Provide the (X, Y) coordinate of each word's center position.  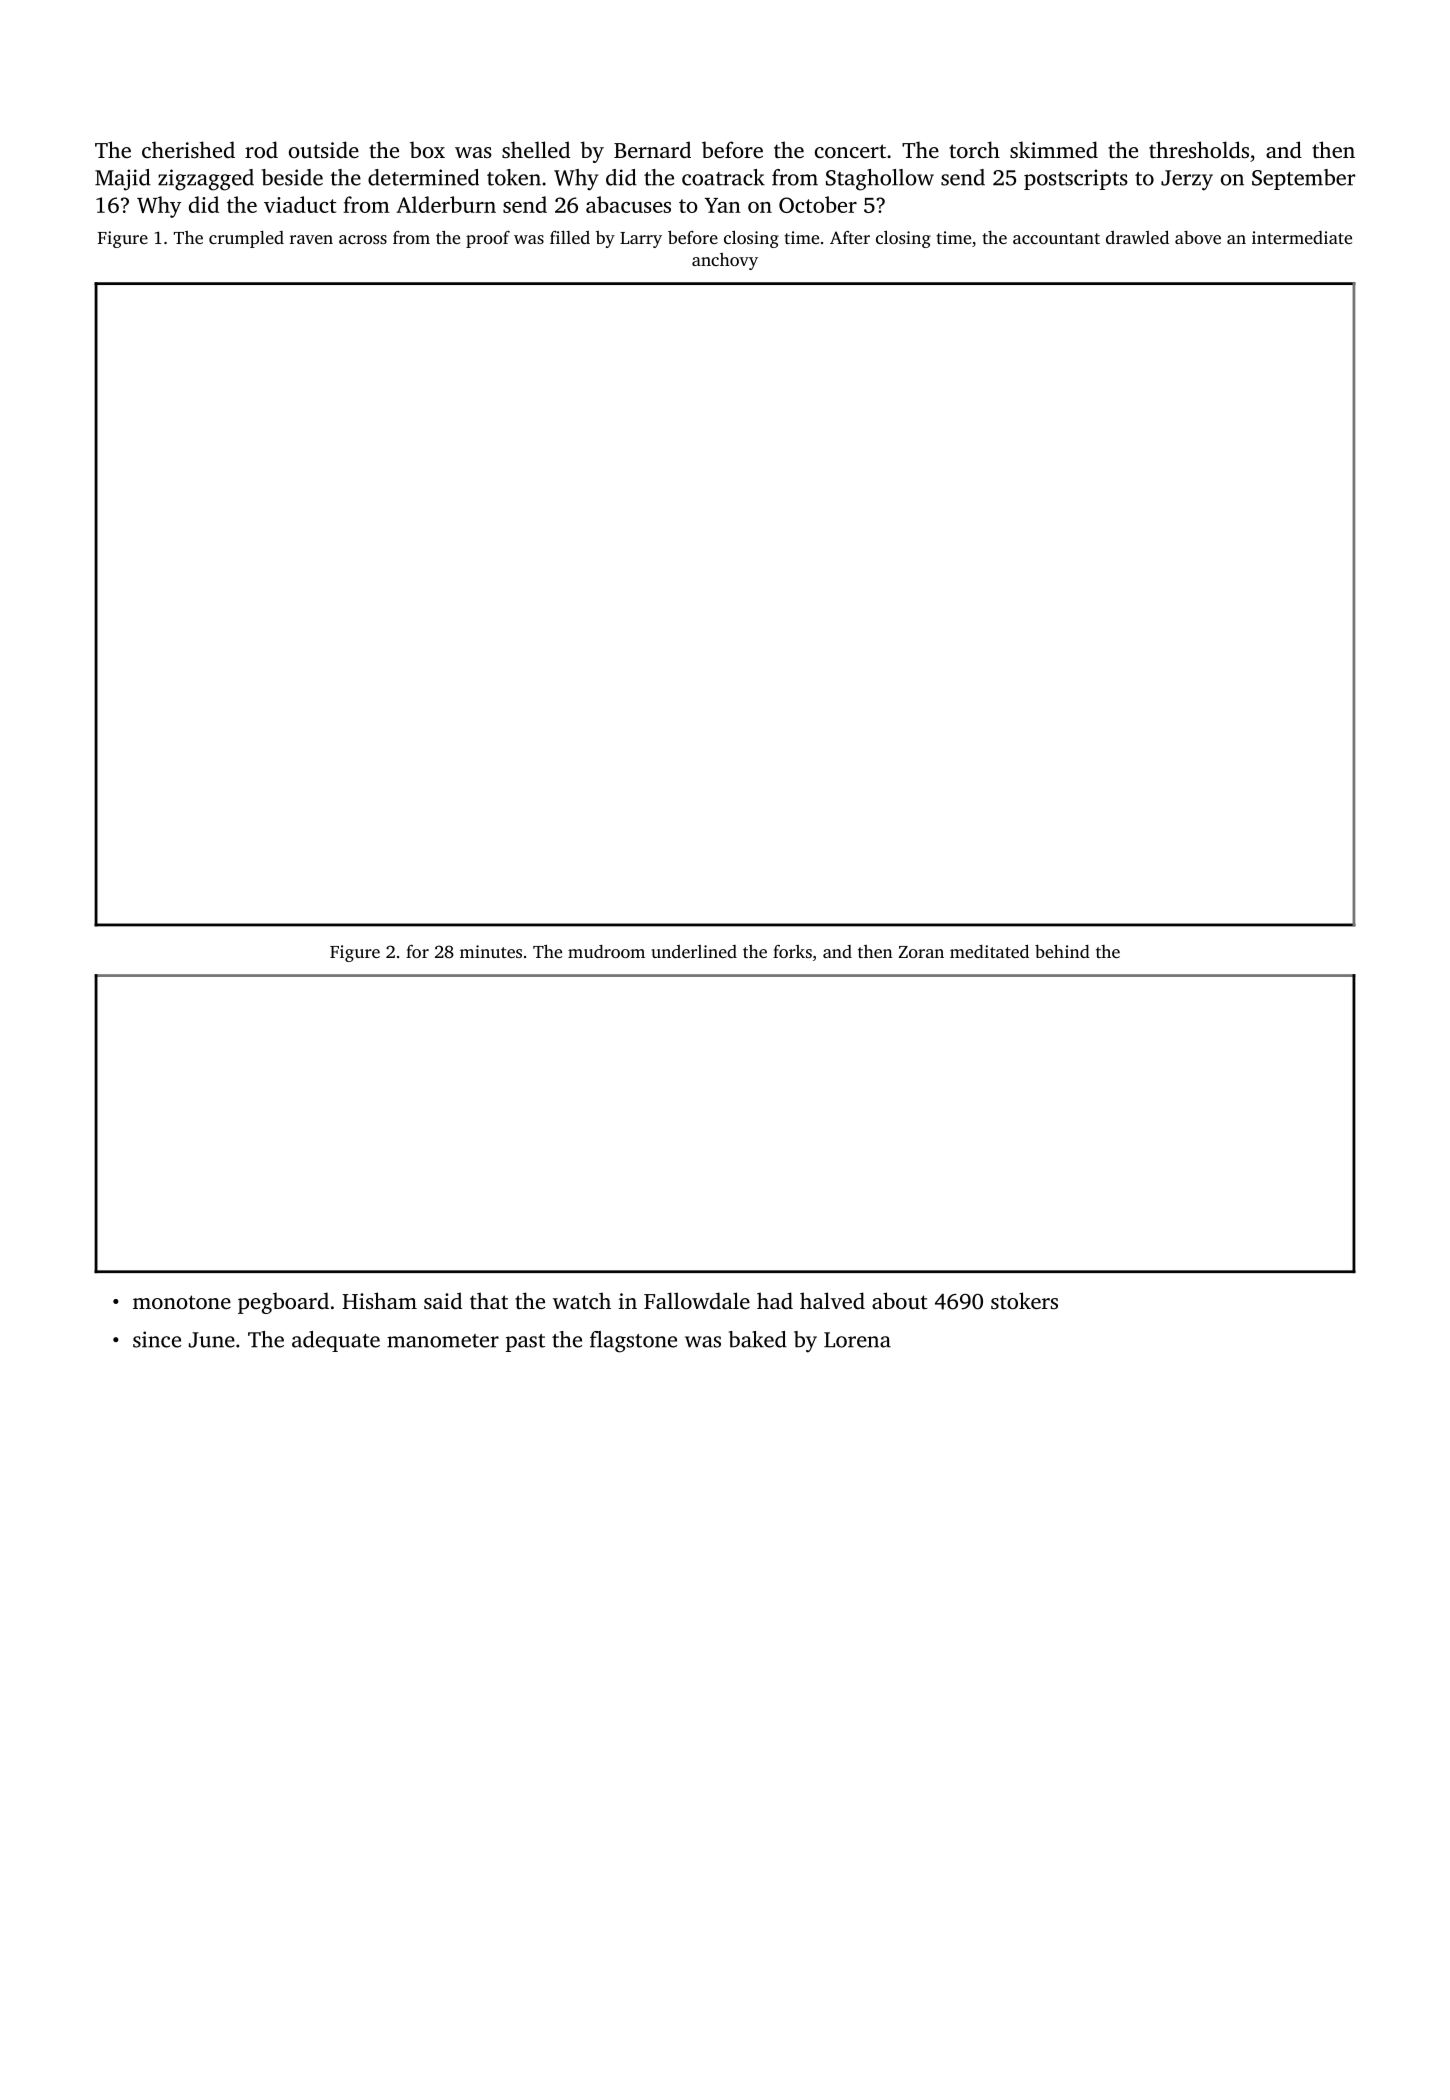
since (157, 1339)
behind (1062, 951)
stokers (1024, 1300)
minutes (491, 951)
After (850, 237)
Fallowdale (697, 1300)
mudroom (606, 951)
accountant (1056, 238)
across (363, 239)
